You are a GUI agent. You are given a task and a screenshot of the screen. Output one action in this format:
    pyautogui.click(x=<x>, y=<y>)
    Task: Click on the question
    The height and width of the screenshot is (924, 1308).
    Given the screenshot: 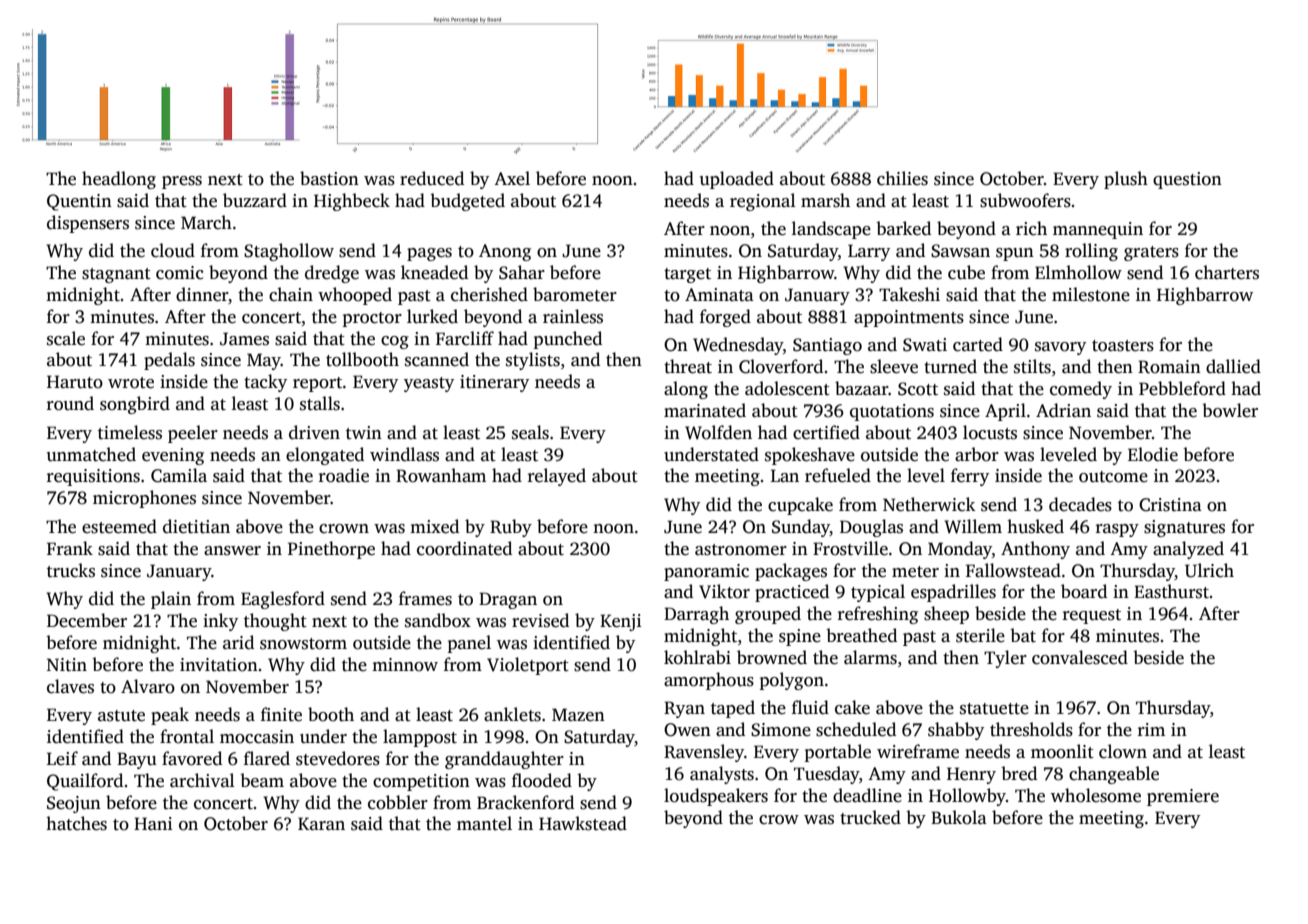 What is the action you would take?
    pyautogui.click(x=1187, y=180)
